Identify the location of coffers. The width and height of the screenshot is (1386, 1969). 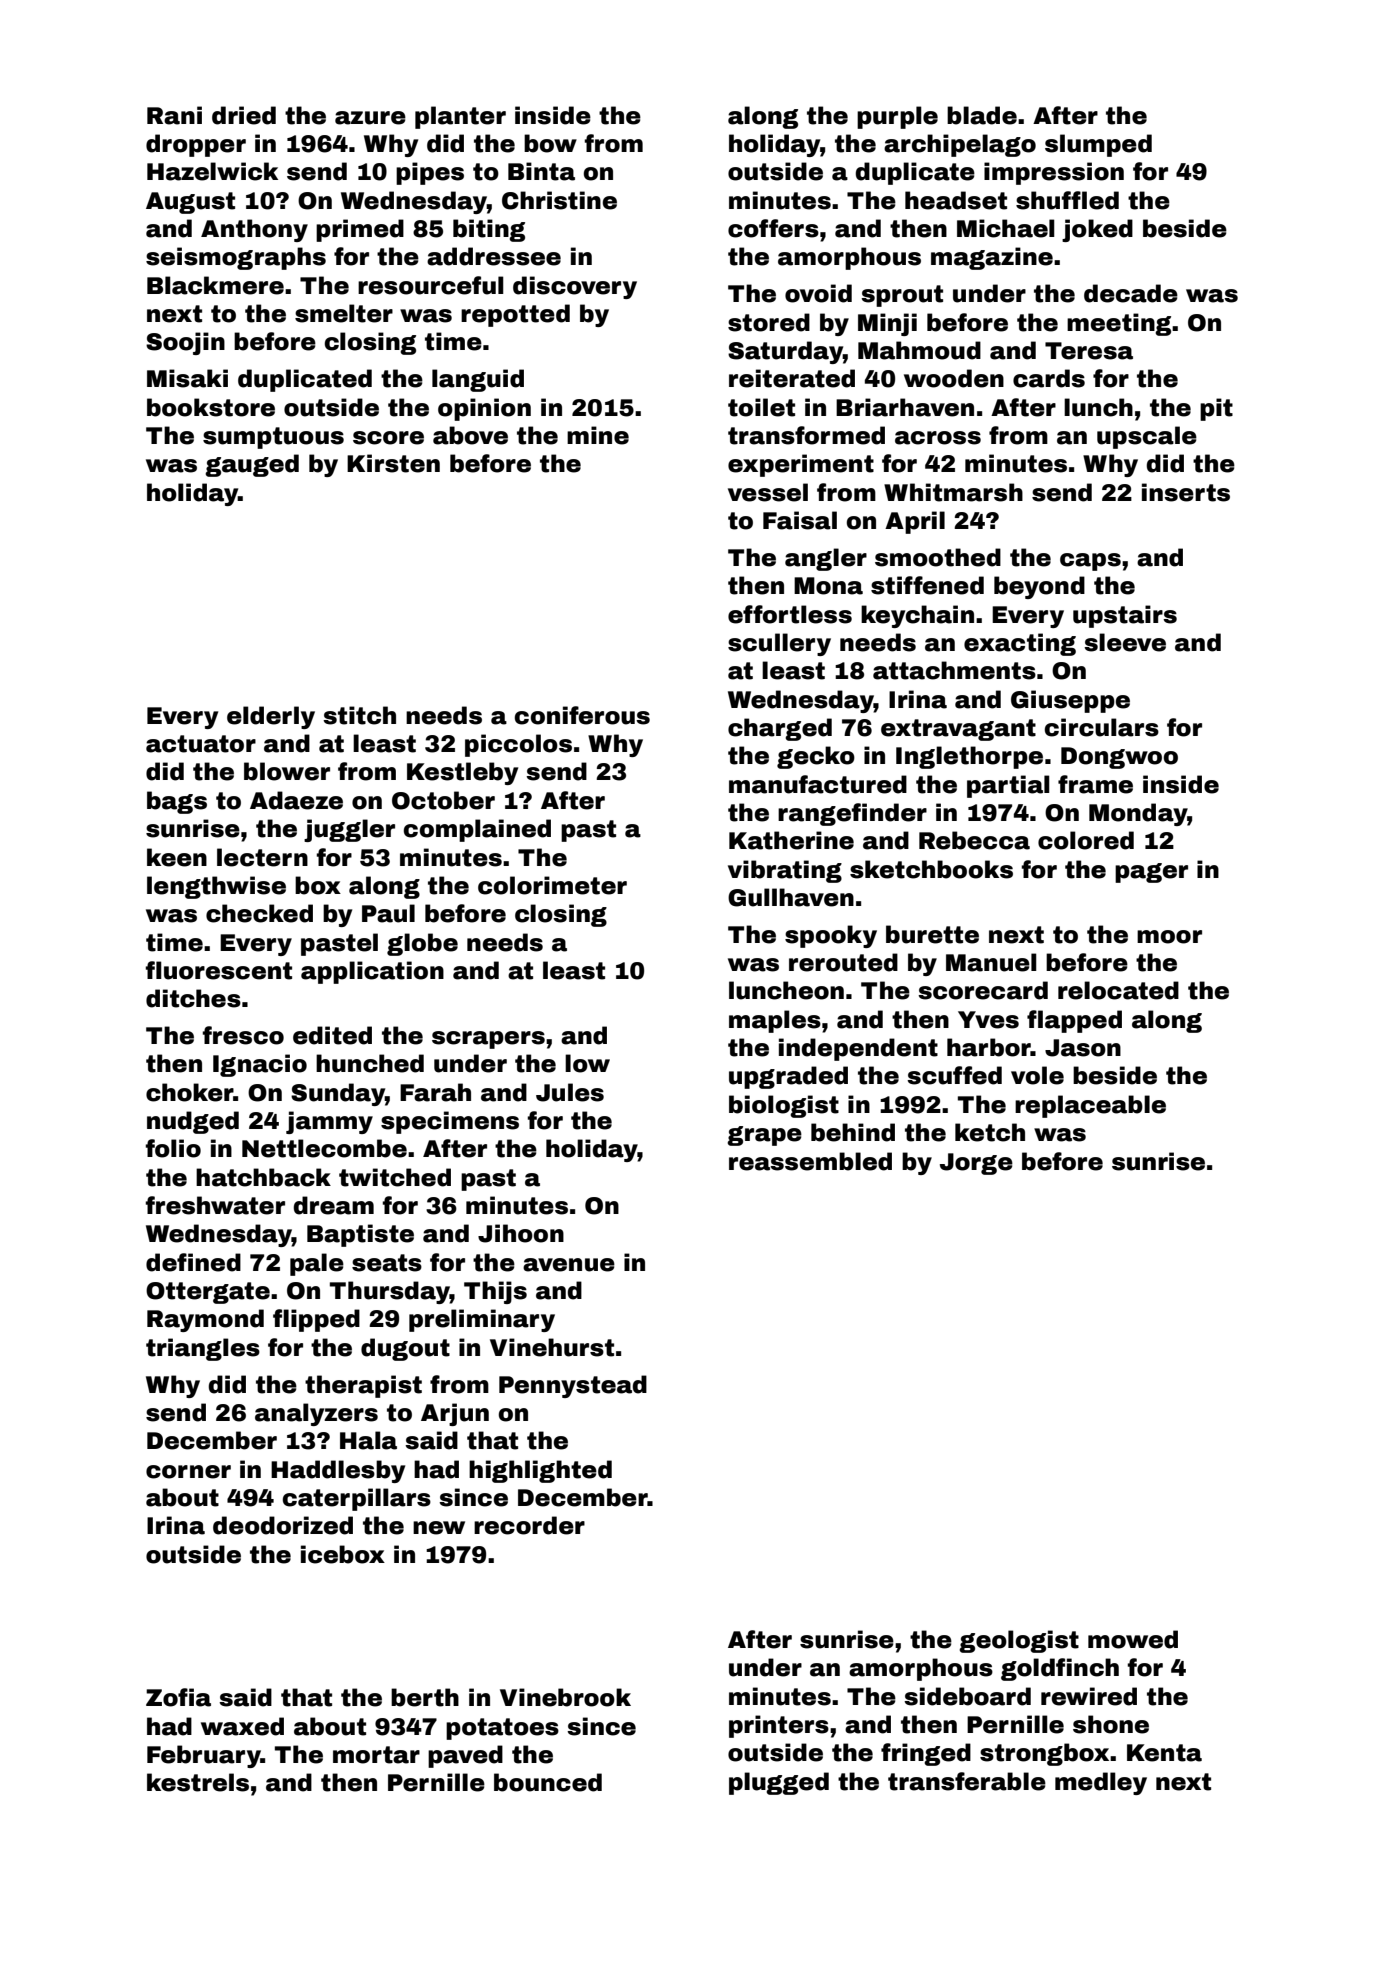
(773, 228).
